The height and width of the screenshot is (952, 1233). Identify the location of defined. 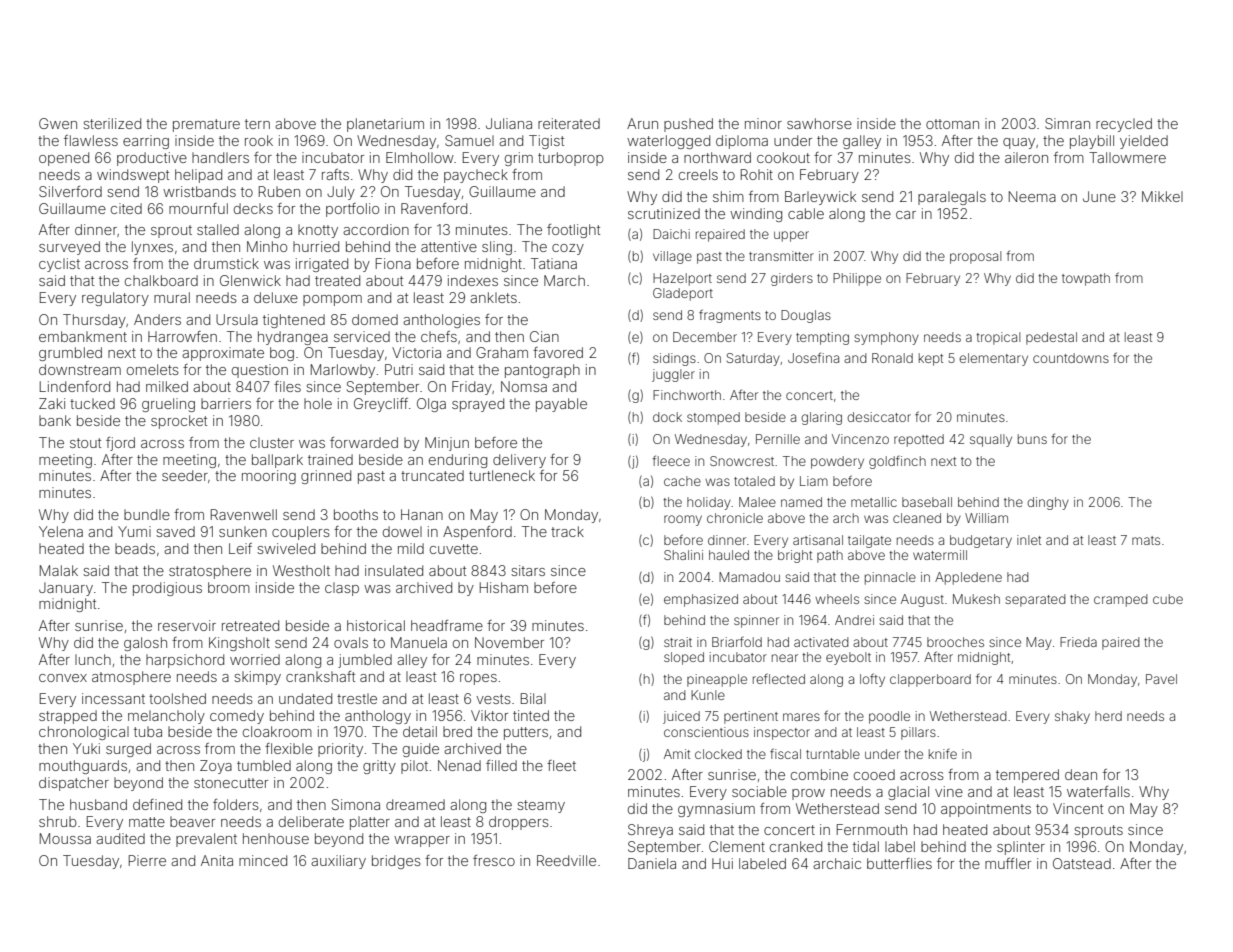
(157, 804).
